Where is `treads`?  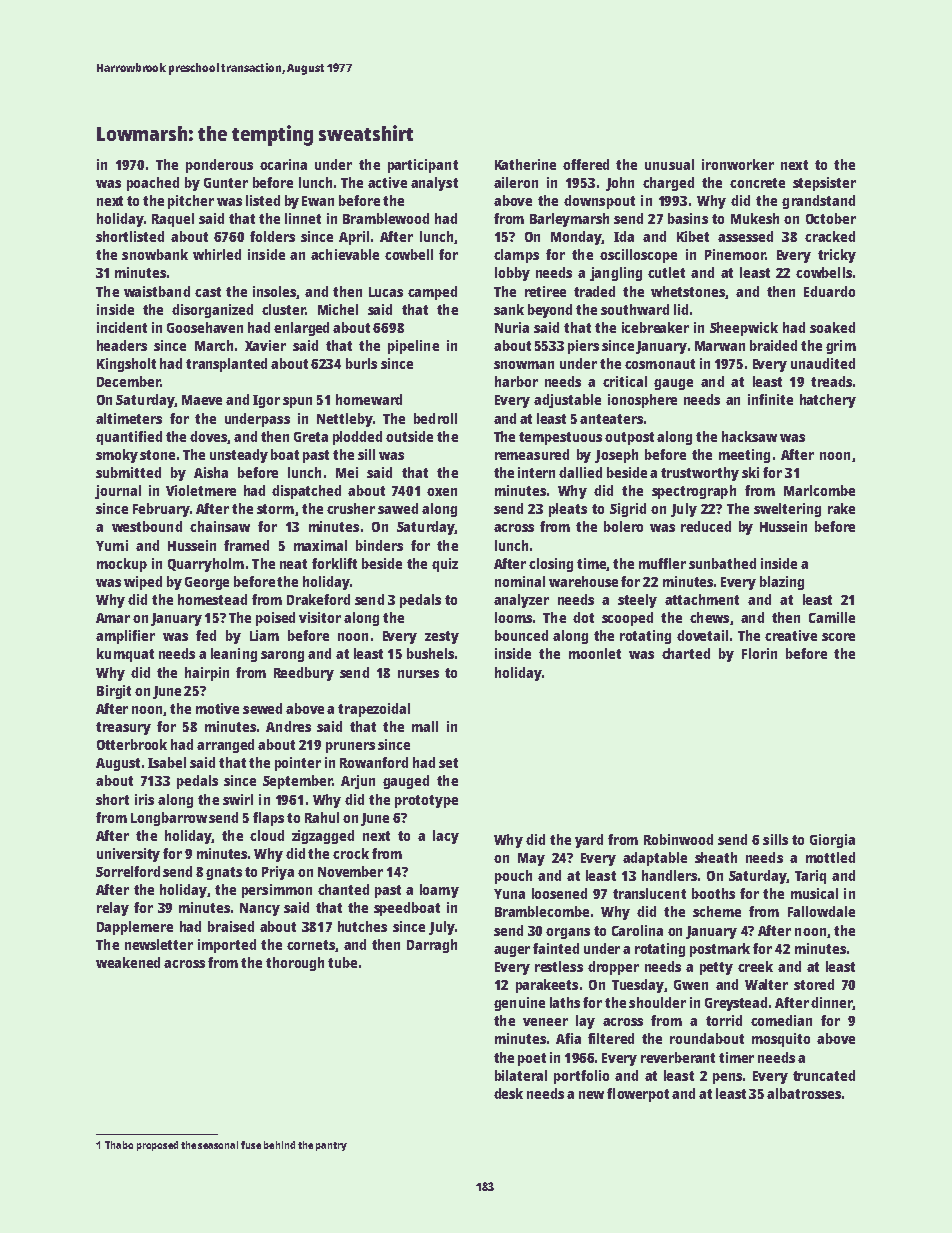 treads is located at coordinates (831, 381).
